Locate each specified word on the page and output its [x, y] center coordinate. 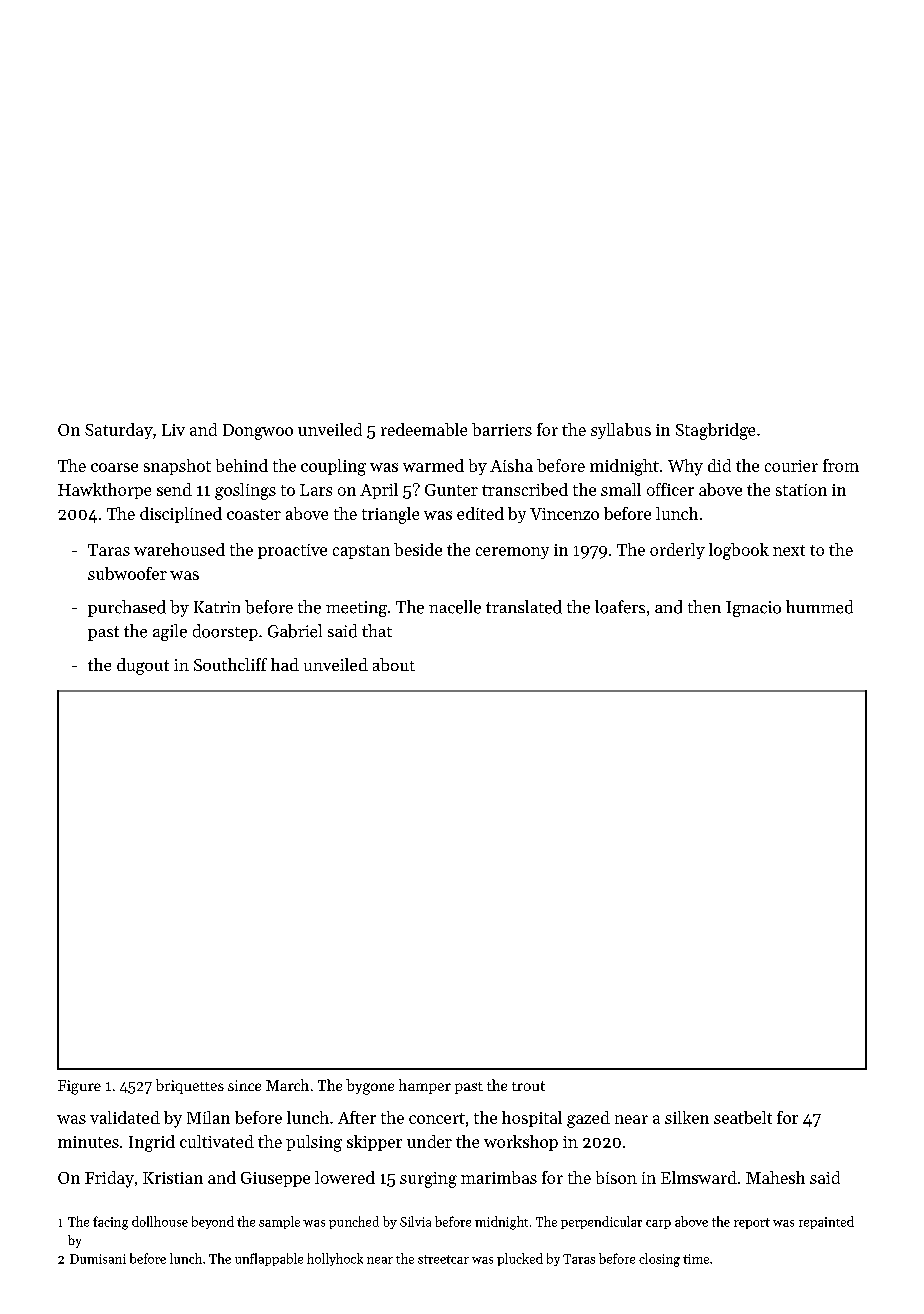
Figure [79, 1087]
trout [528, 1086]
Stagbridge [715, 431]
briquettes [190, 1086]
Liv [173, 430]
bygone [370, 1087]
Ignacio [753, 609]
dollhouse [160, 1221]
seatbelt [743, 1117]
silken [687, 1117]
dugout [143, 666]
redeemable [424, 429]
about [394, 664]
